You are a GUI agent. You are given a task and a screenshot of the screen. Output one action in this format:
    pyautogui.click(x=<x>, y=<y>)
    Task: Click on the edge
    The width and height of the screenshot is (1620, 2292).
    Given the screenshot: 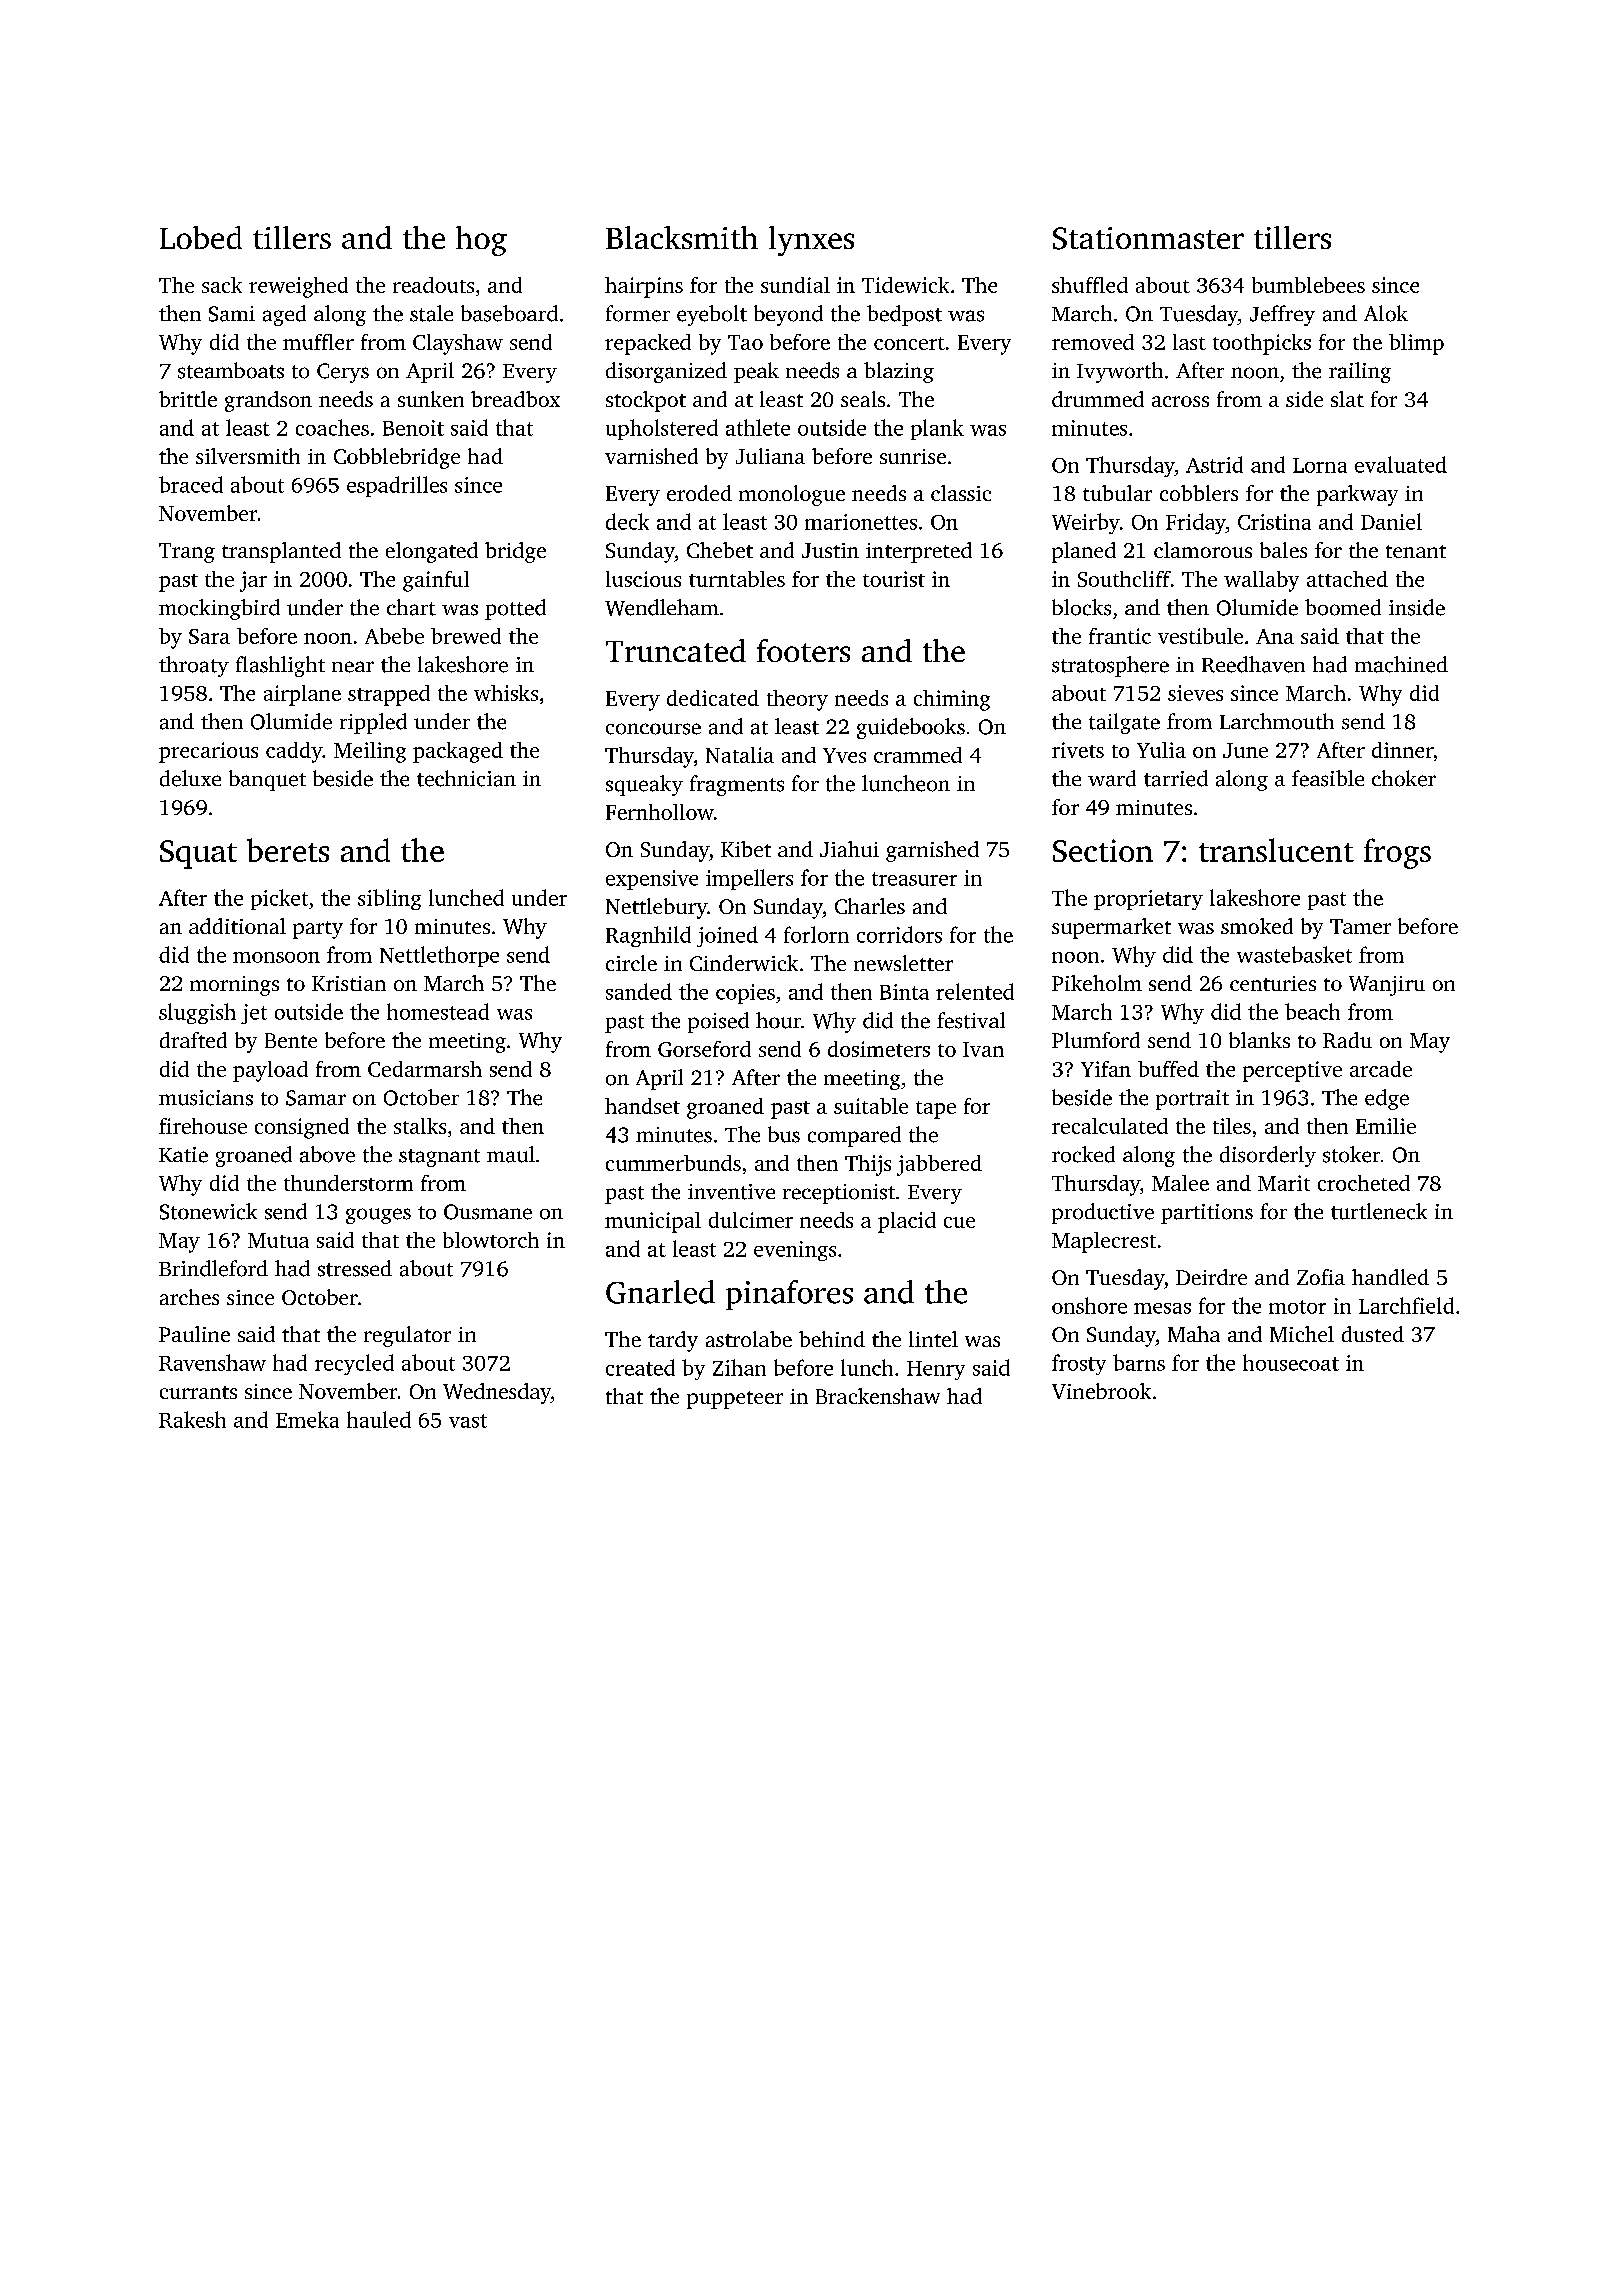 What is the action you would take?
    pyautogui.click(x=1387, y=1099)
